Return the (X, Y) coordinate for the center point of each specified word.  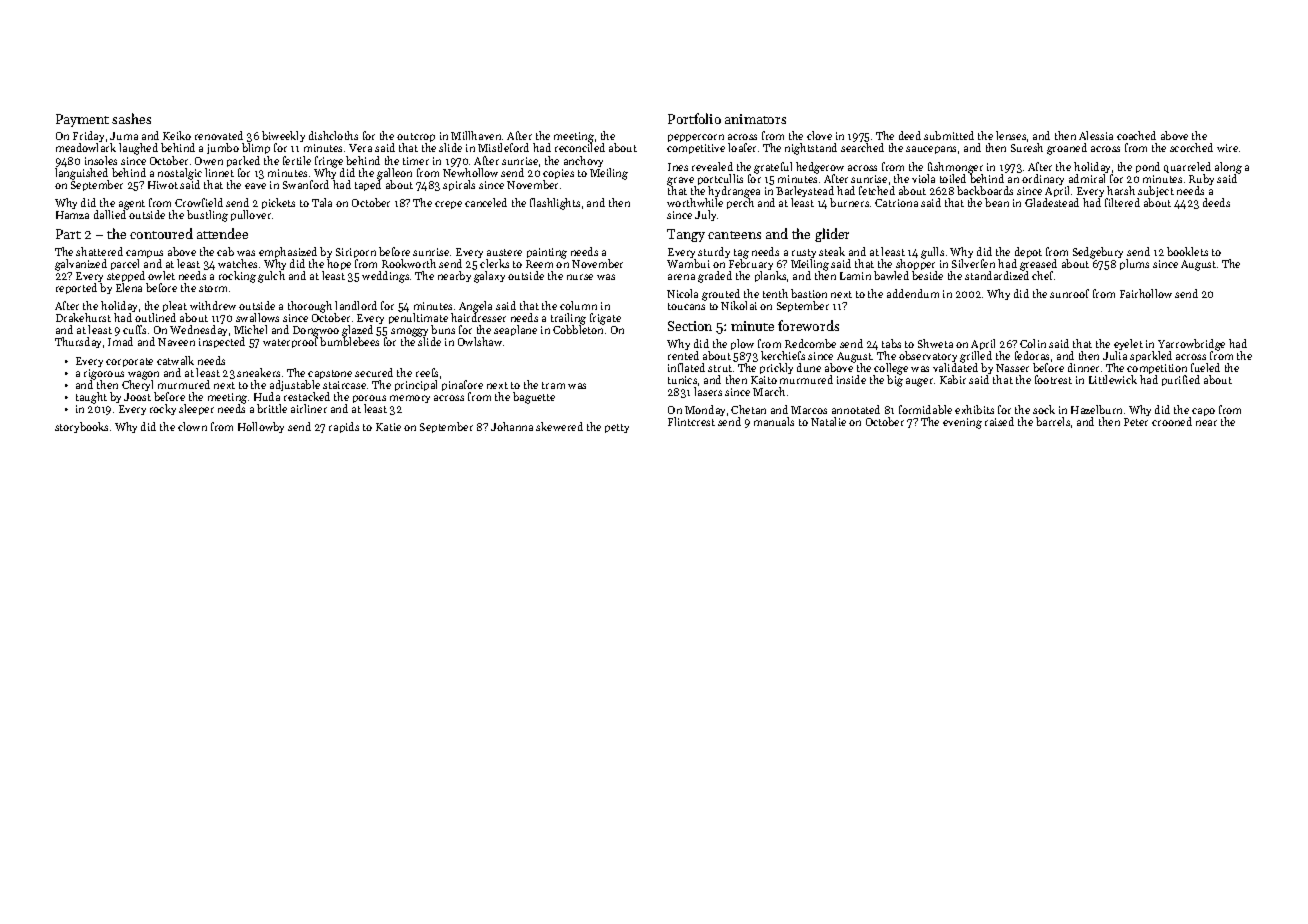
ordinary (1043, 179)
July (705, 215)
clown (192, 426)
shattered (99, 251)
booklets (1187, 251)
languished (81, 174)
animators (755, 119)
